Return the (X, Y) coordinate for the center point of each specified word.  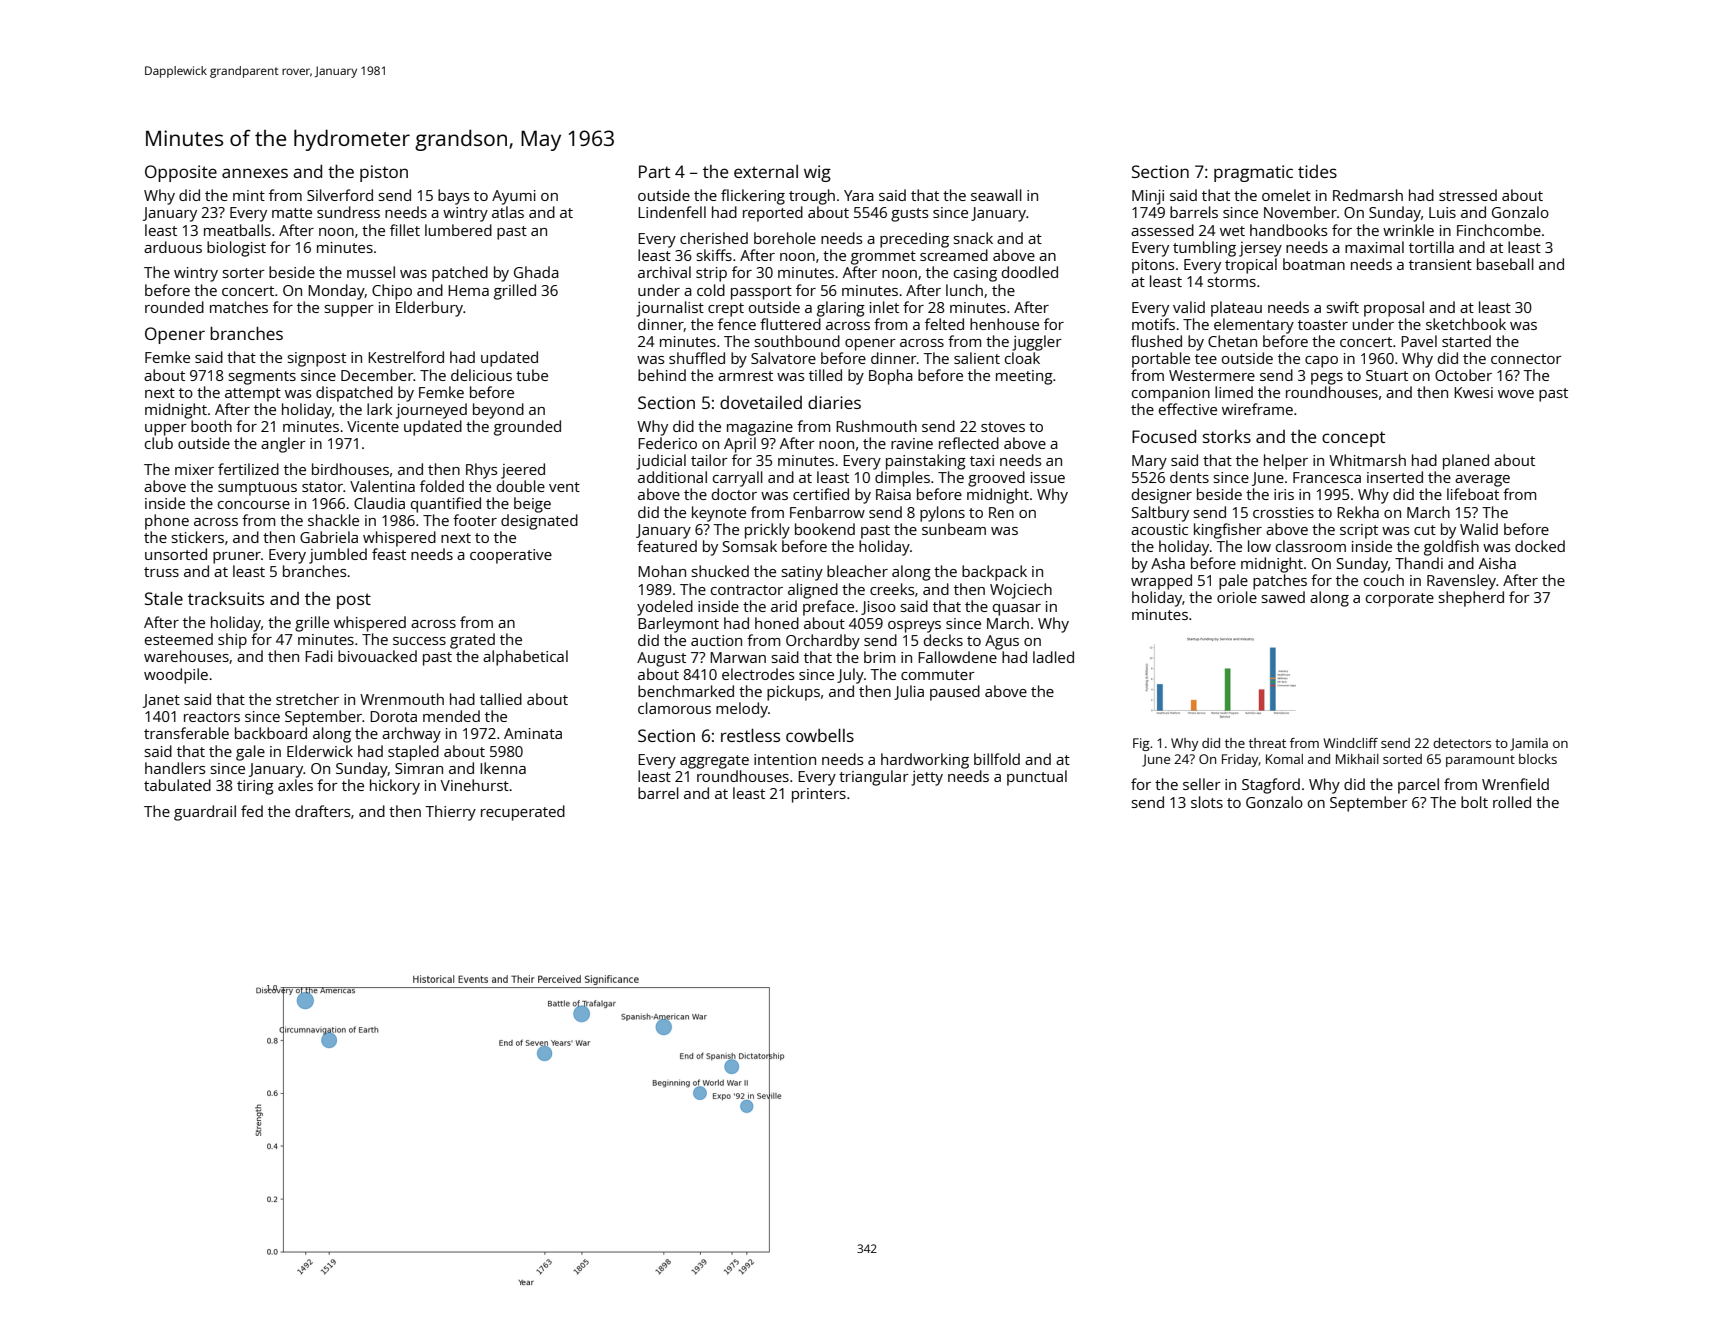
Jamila (1529, 744)
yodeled (665, 608)
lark (380, 409)
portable (1161, 360)
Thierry (450, 813)
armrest (745, 376)
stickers (198, 537)
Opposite (181, 173)
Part (654, 171)
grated (472, 641)
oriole (1237, 597)
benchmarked (686, 691)
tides (1317, 171)
